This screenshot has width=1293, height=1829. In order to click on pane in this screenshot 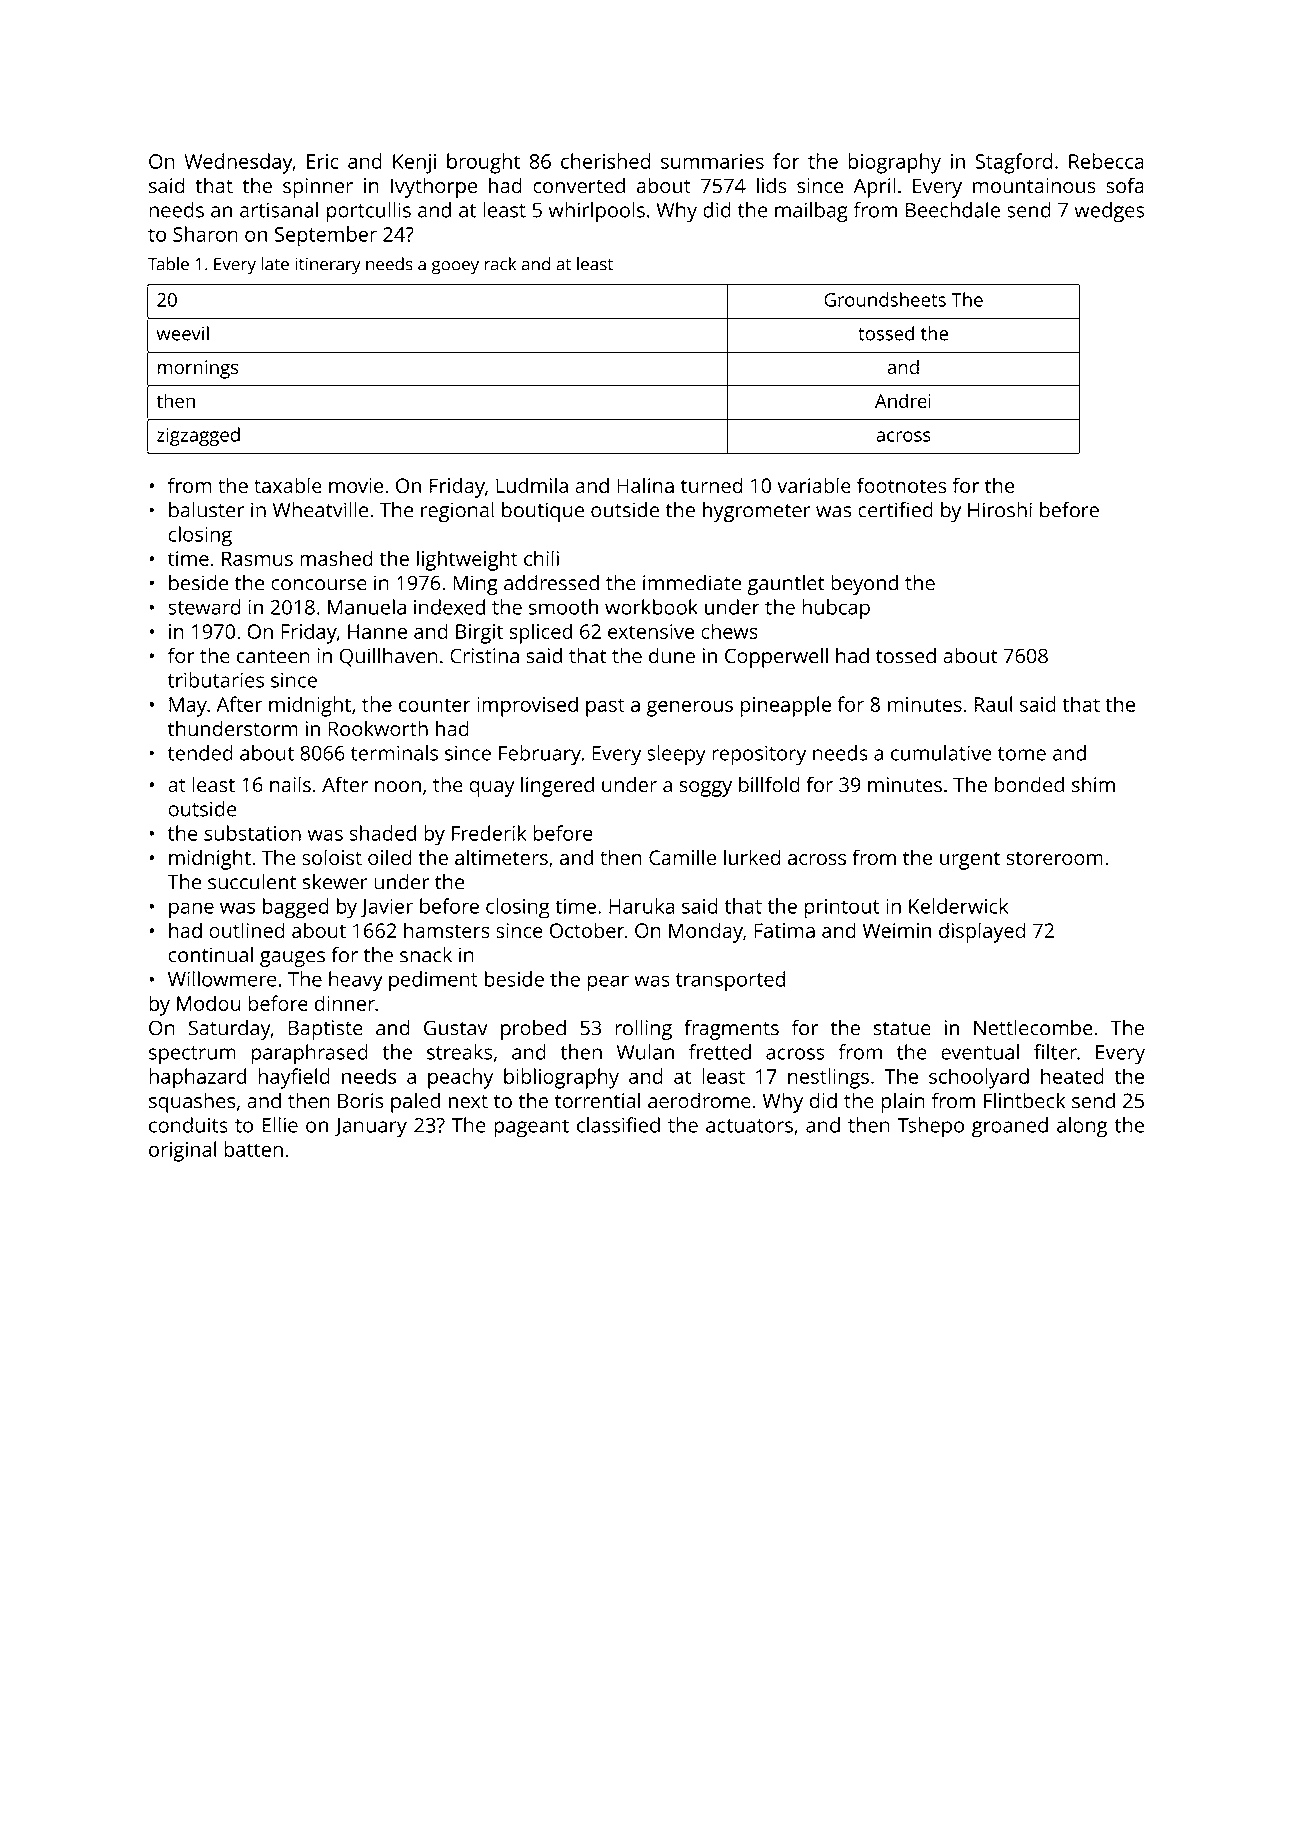, I will do `click(191, 910)`.
